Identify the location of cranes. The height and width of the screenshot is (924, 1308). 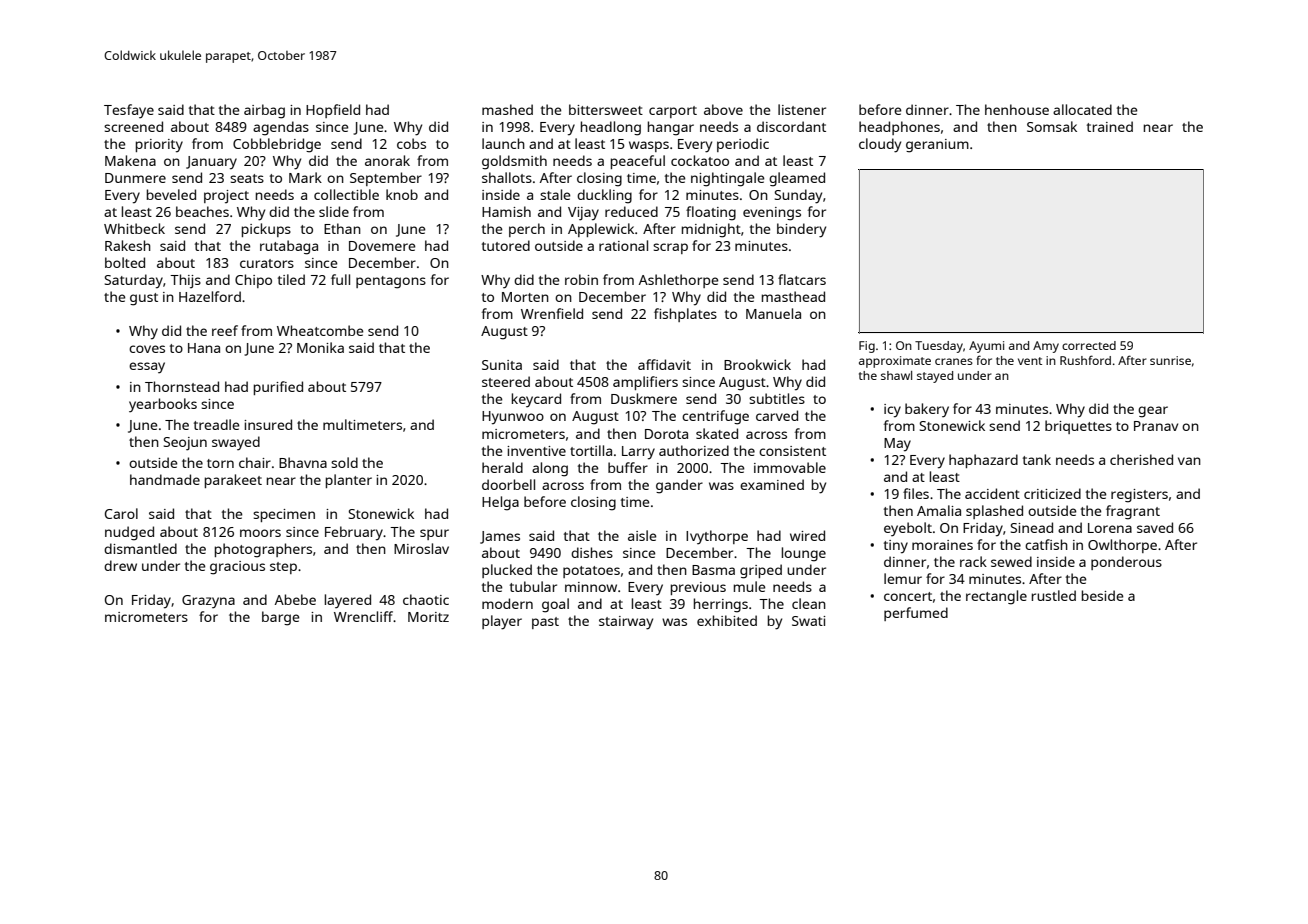
(954, 361).
